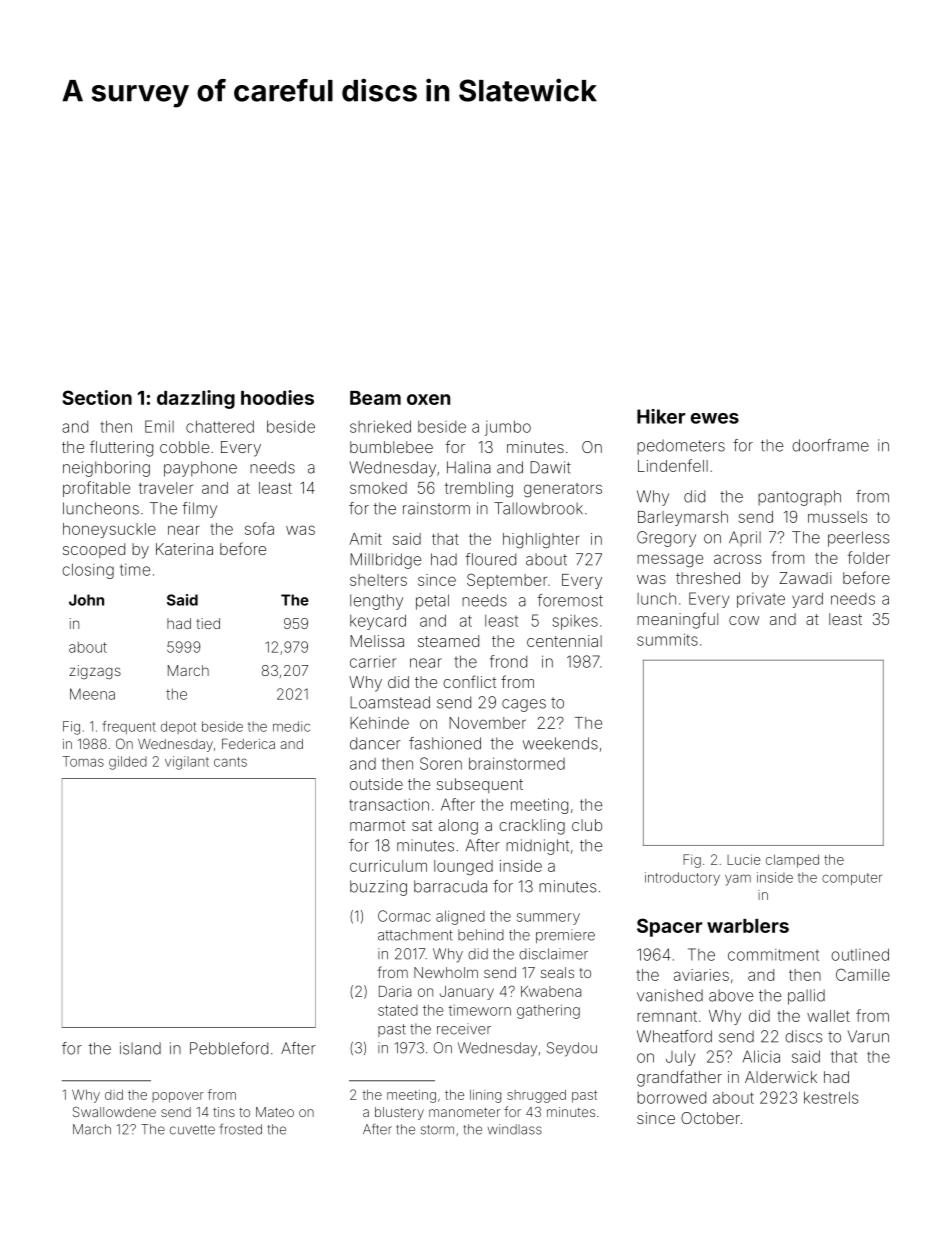 Image resolution: width=952 pixels, height=1233 pixels. I want to click on dancer, so click(375, 743).
